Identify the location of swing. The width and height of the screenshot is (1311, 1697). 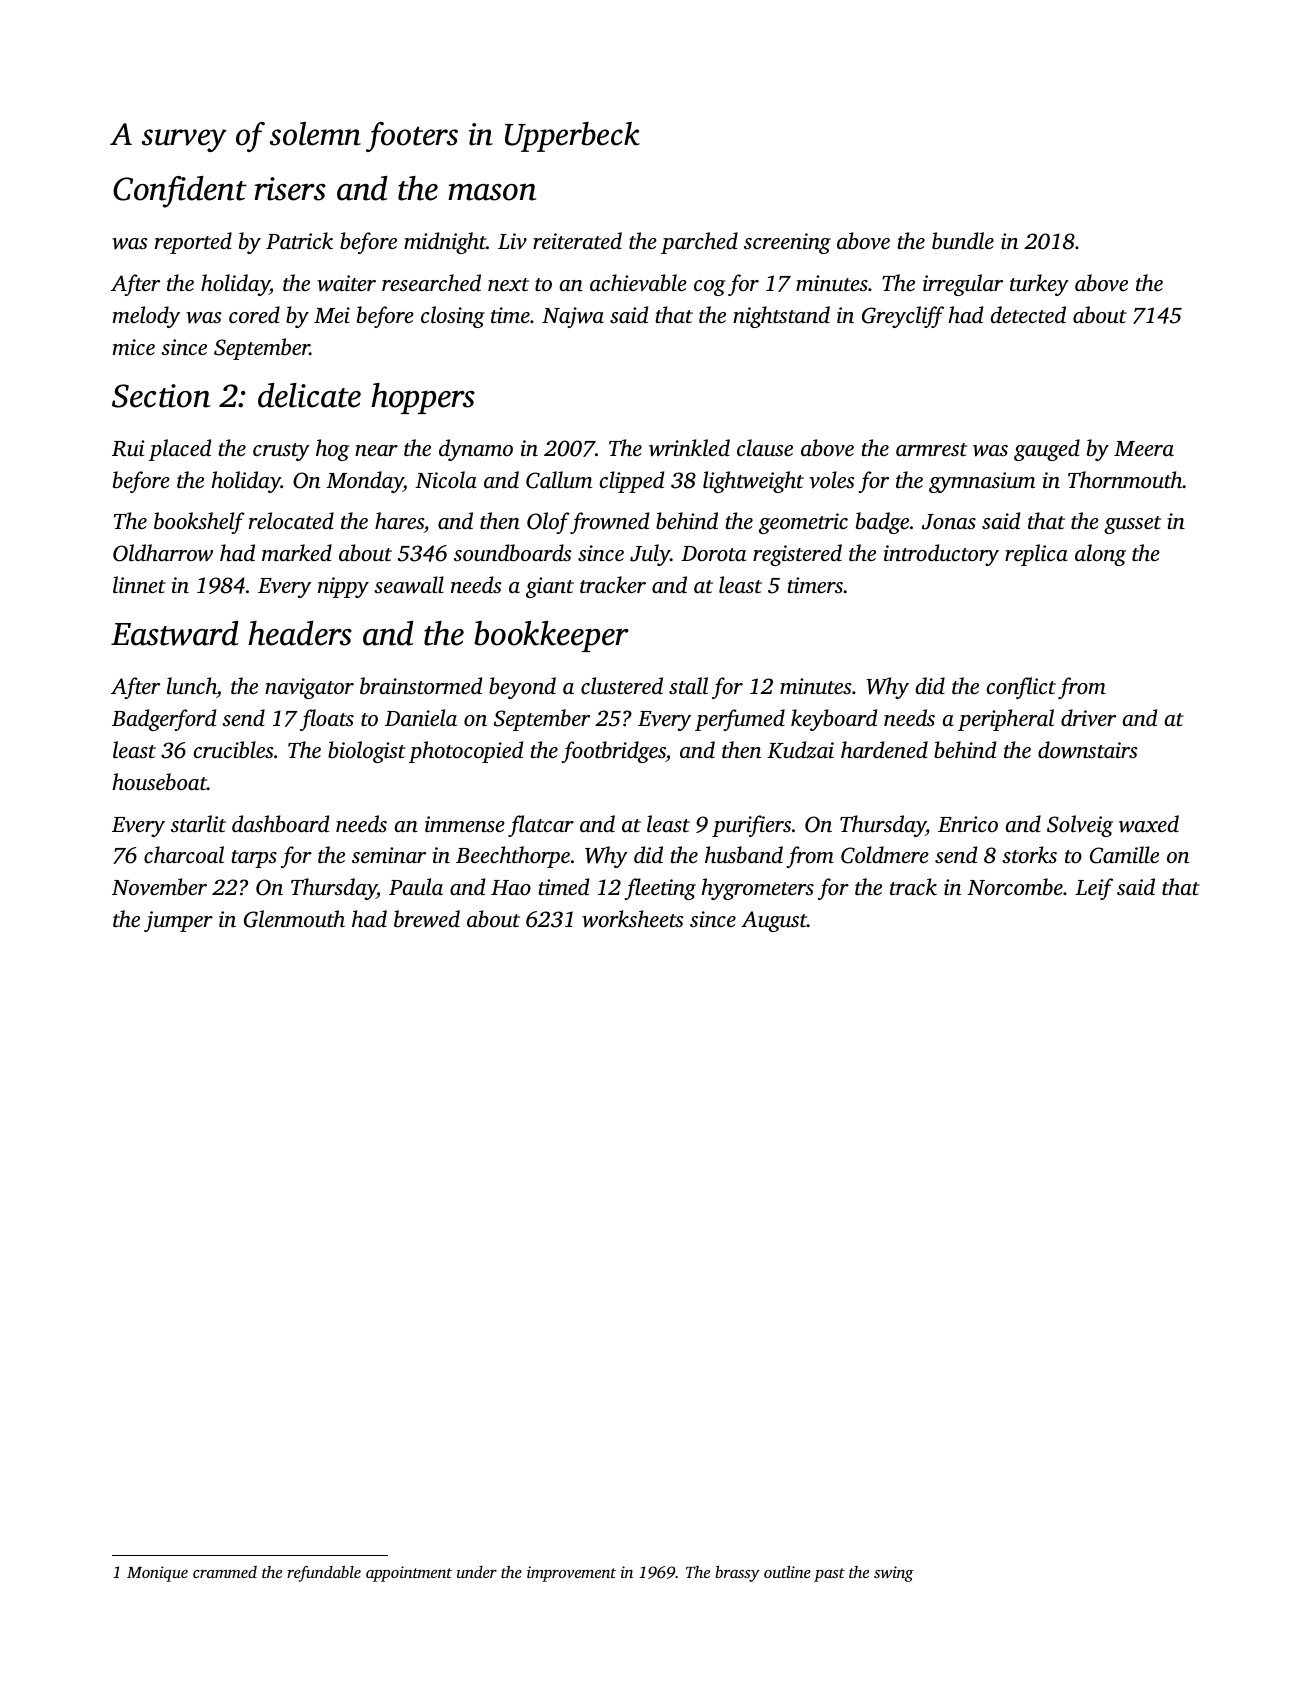
(894, 1574).
